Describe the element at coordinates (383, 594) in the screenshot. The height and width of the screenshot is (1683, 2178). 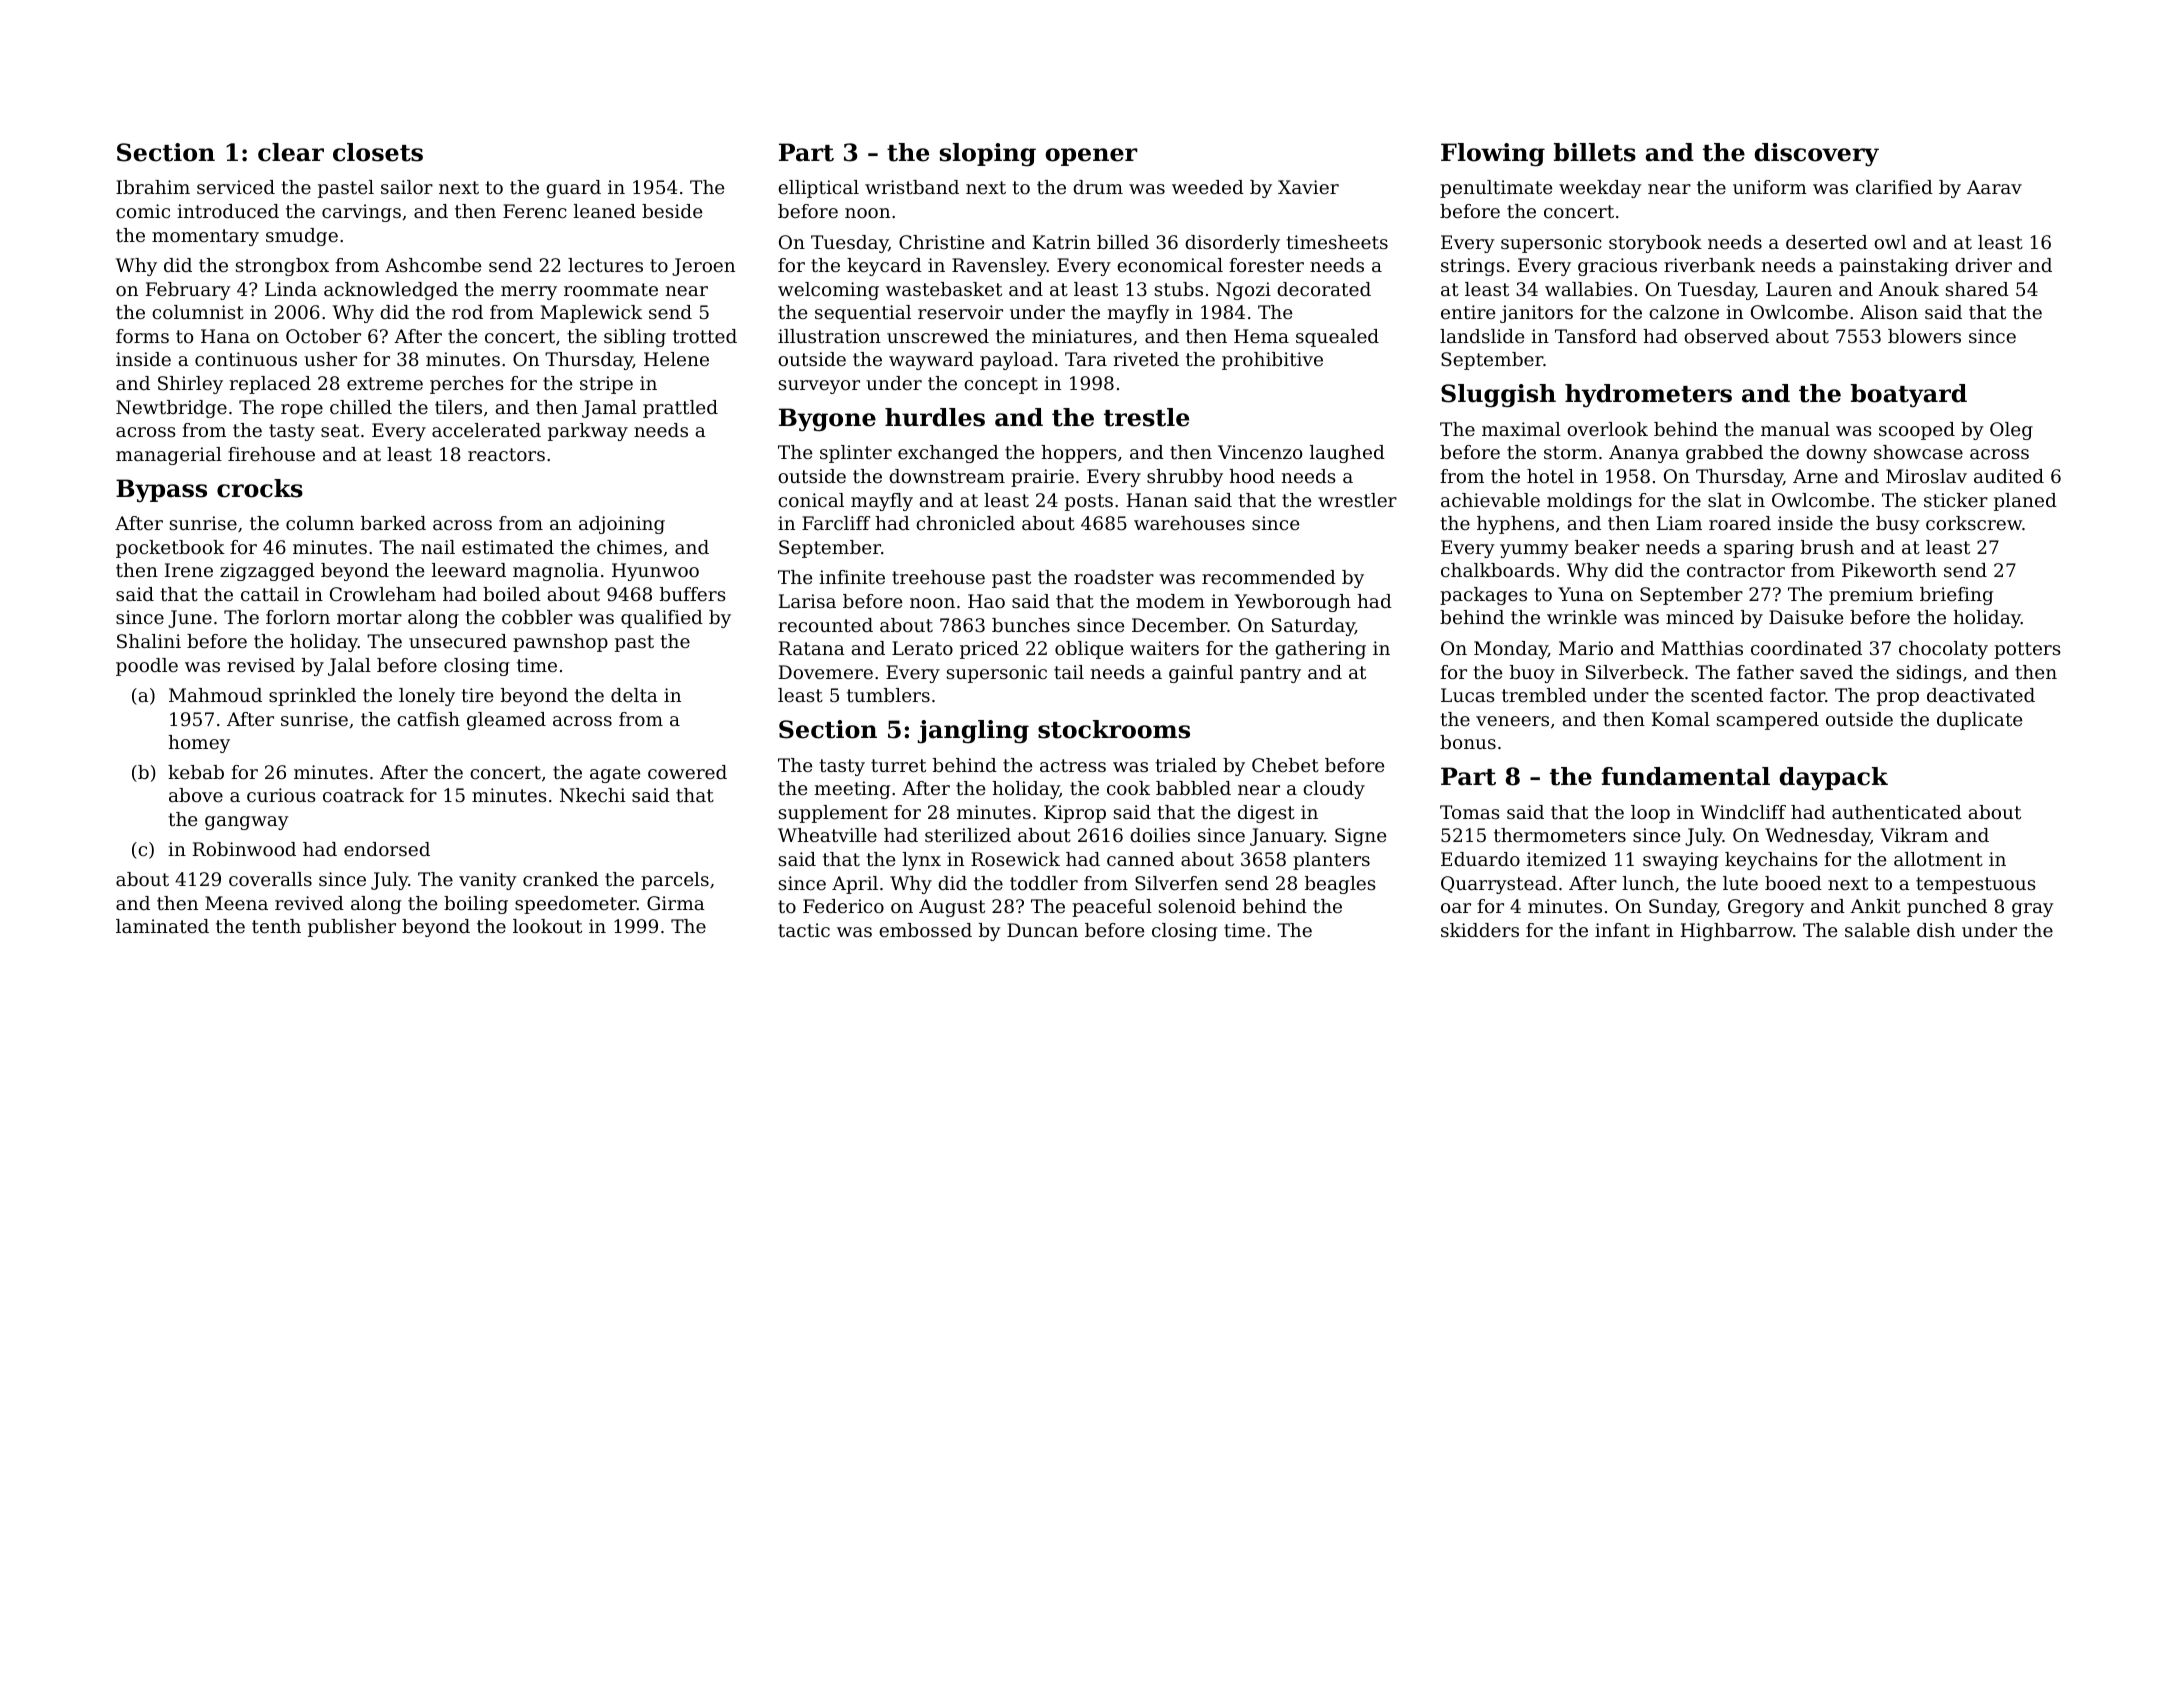
I see `Crowleham` at that location.
